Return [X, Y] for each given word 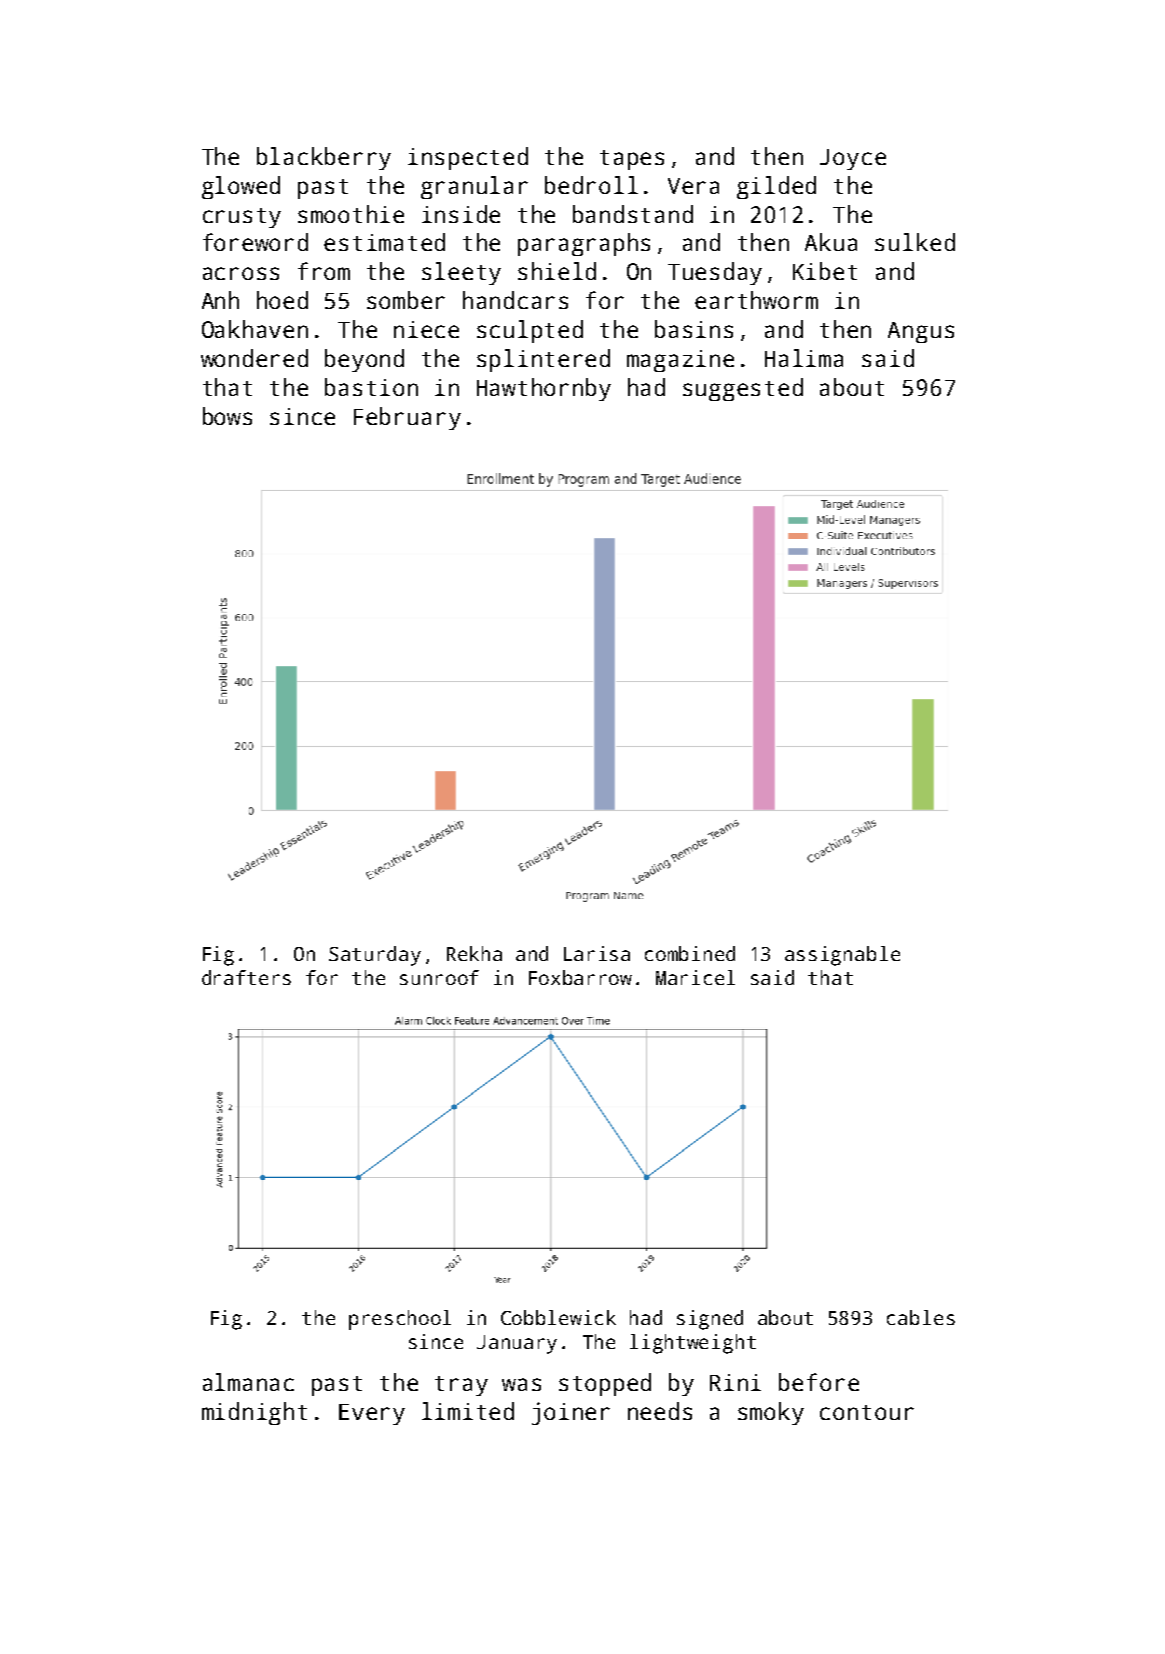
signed [710, 1320]
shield [557, 271]
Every [372, 1414]
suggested [743, 389]
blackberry [324, 158]
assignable [842, 956]
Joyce [853, 159]
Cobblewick [558, 1317]
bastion [371, 387]
